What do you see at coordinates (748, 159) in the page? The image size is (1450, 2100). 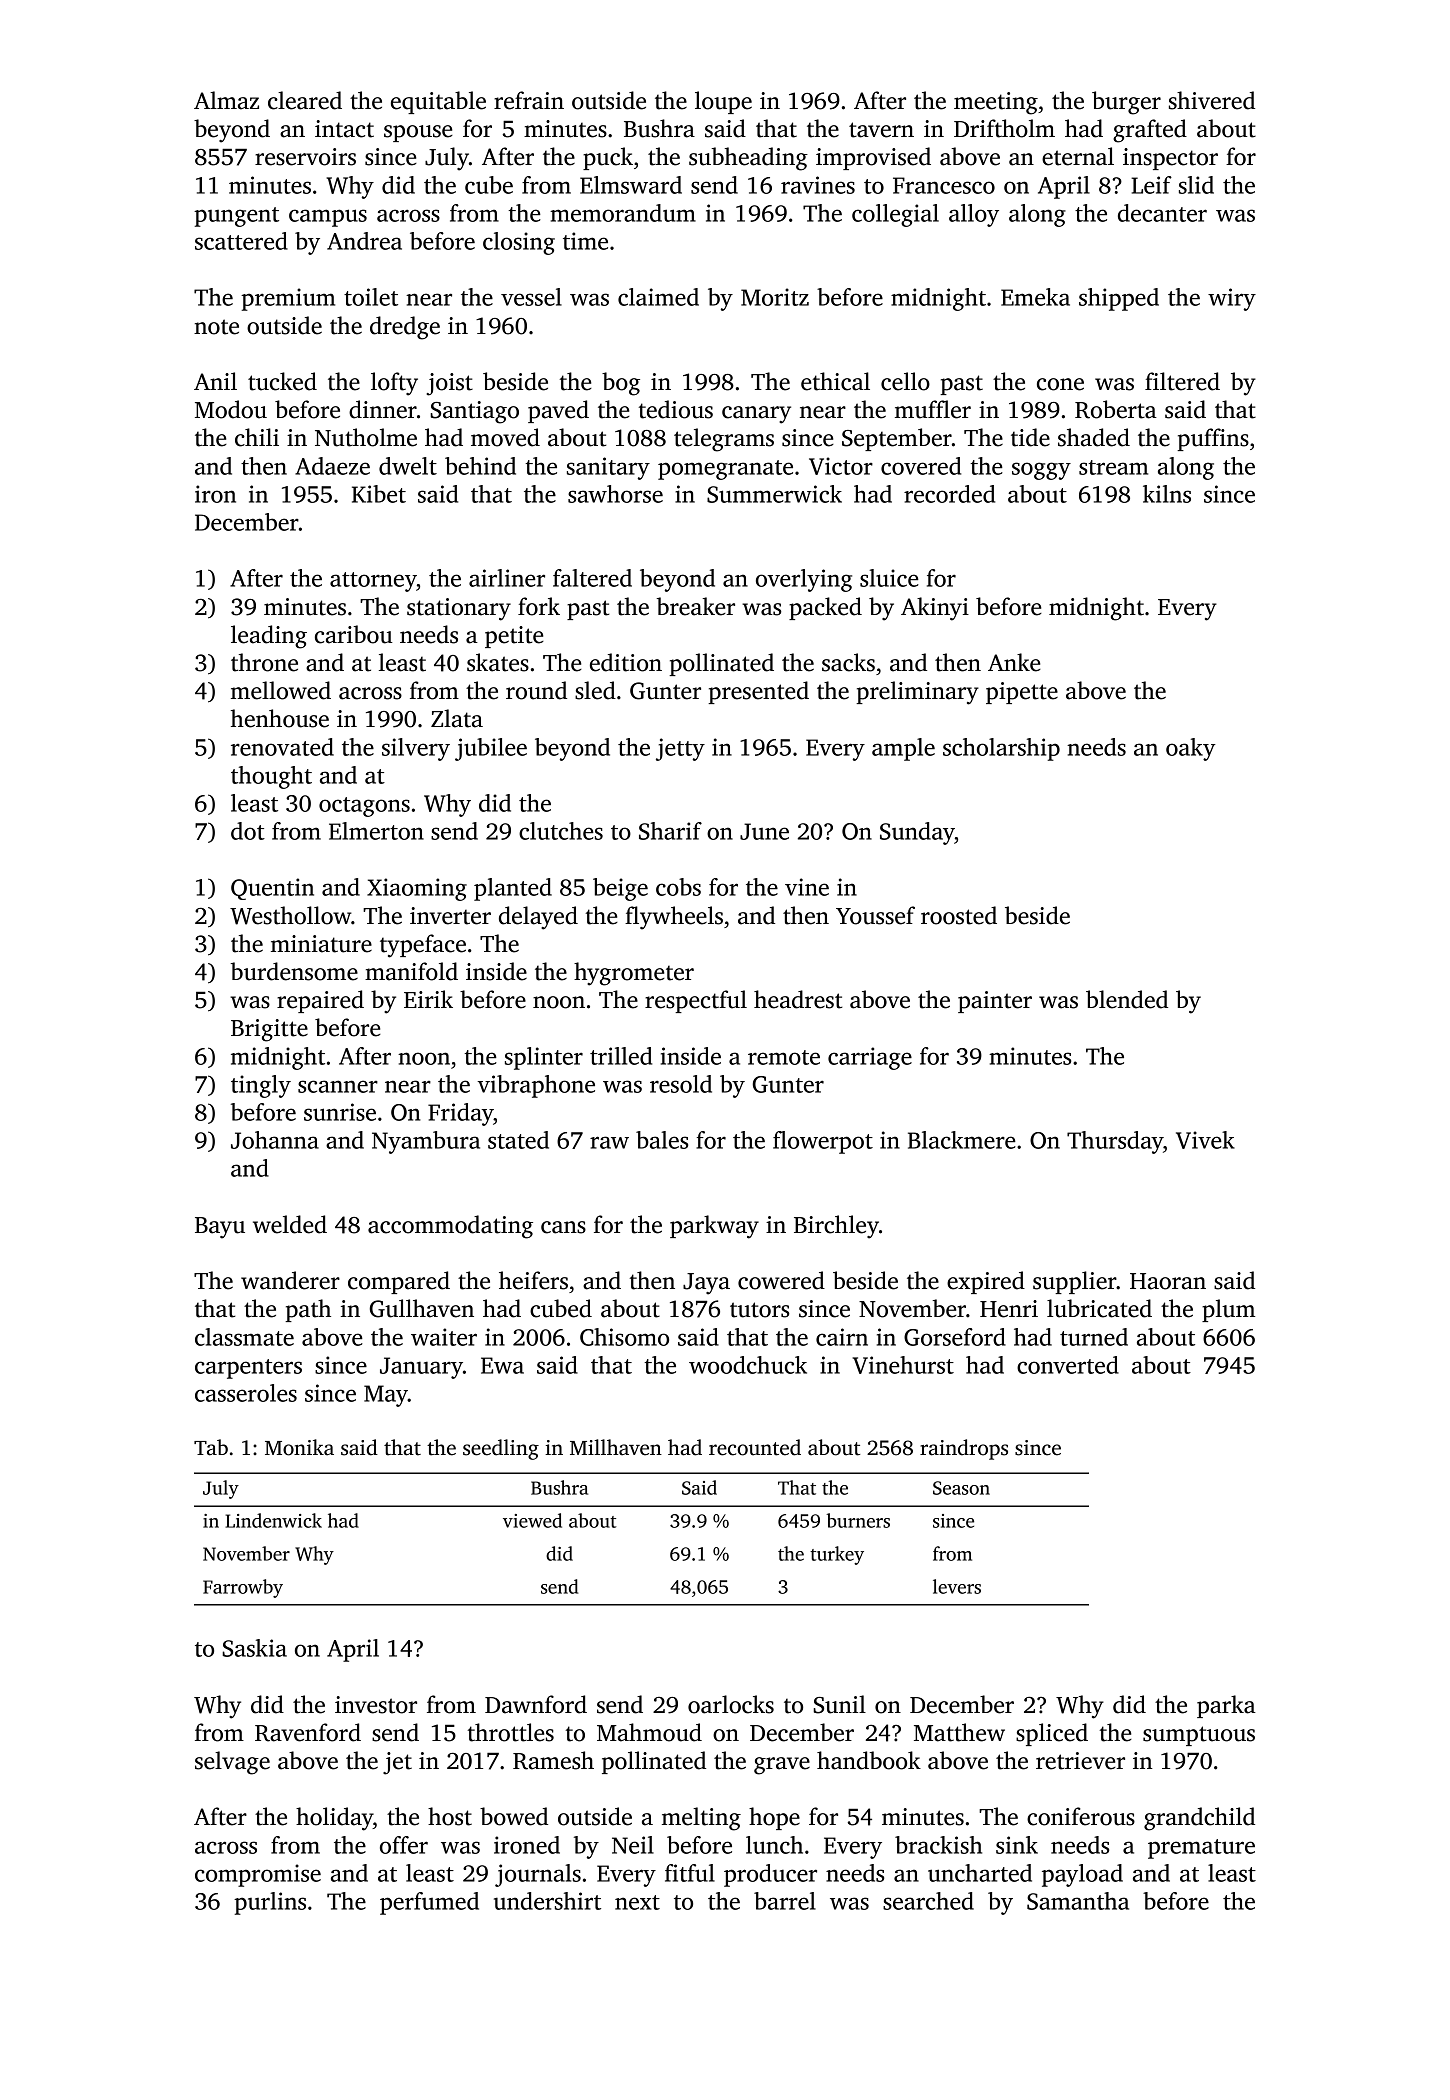 I see `subheading` at bounding box center [748, 159].
